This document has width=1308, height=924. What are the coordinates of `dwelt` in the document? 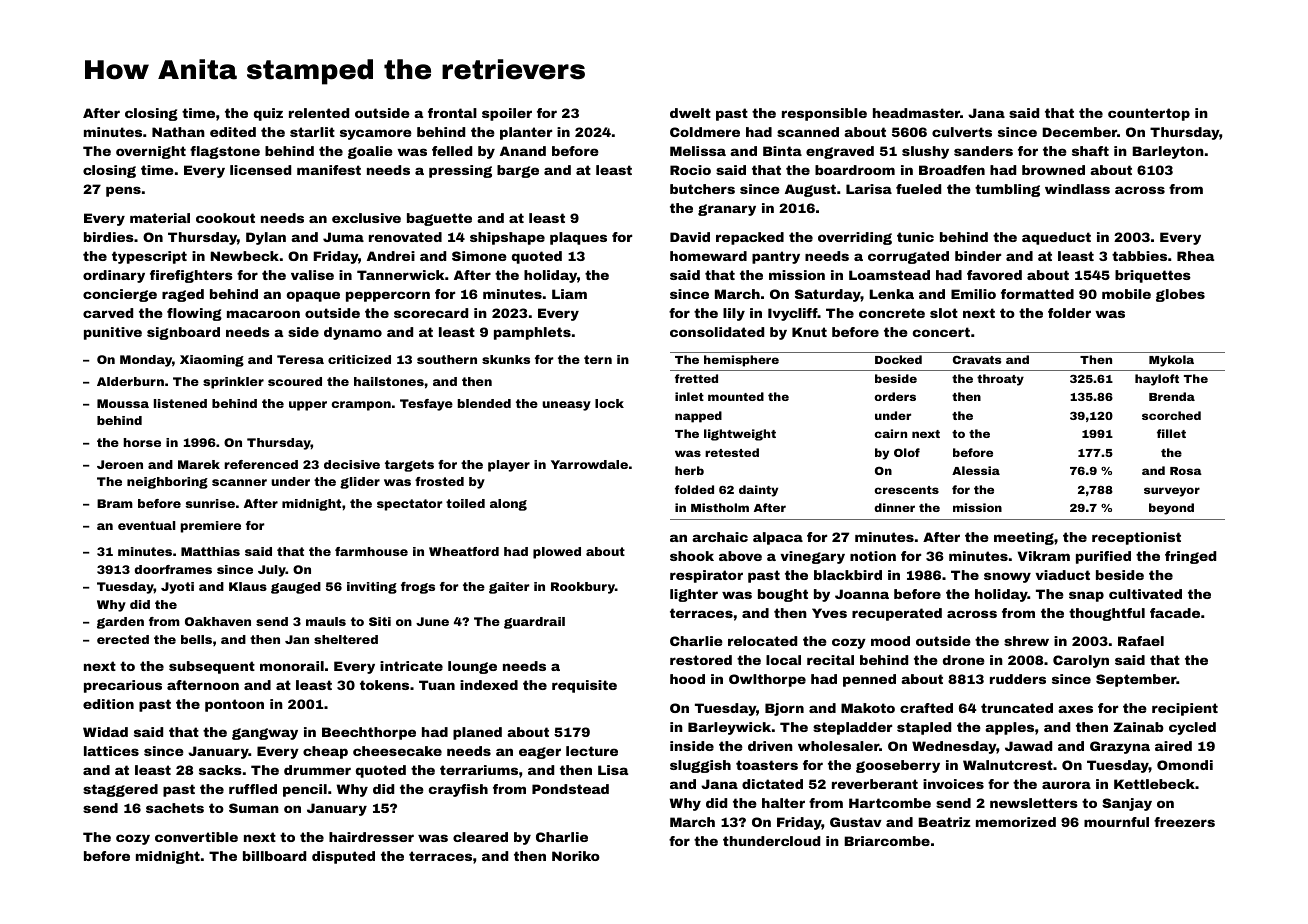 It's located at (690, 113).
